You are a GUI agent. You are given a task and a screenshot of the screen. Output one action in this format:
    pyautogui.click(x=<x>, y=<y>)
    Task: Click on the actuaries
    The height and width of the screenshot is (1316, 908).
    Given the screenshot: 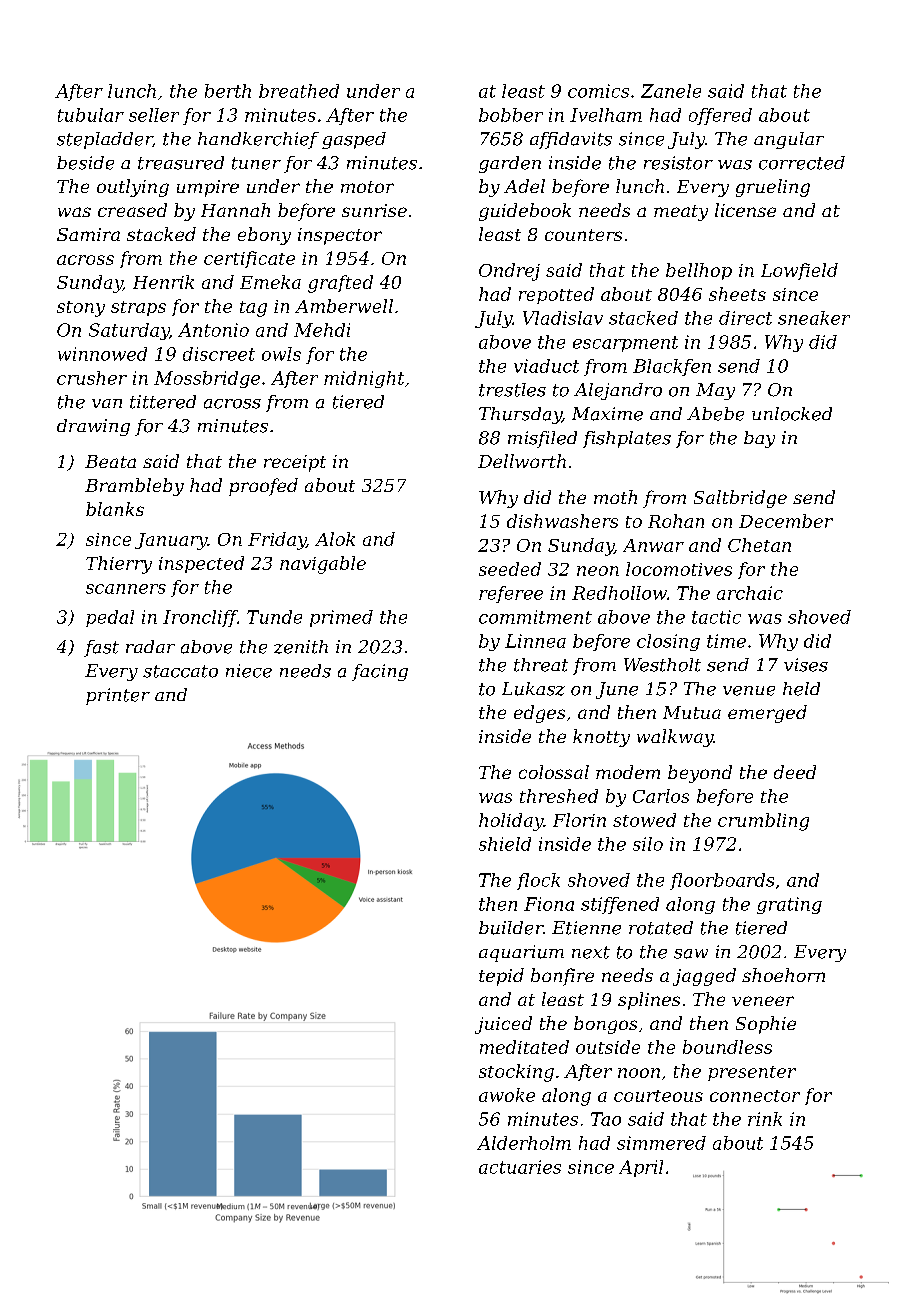 What is the action you would take?
    pyautogui.click(x=520, y=1167)
